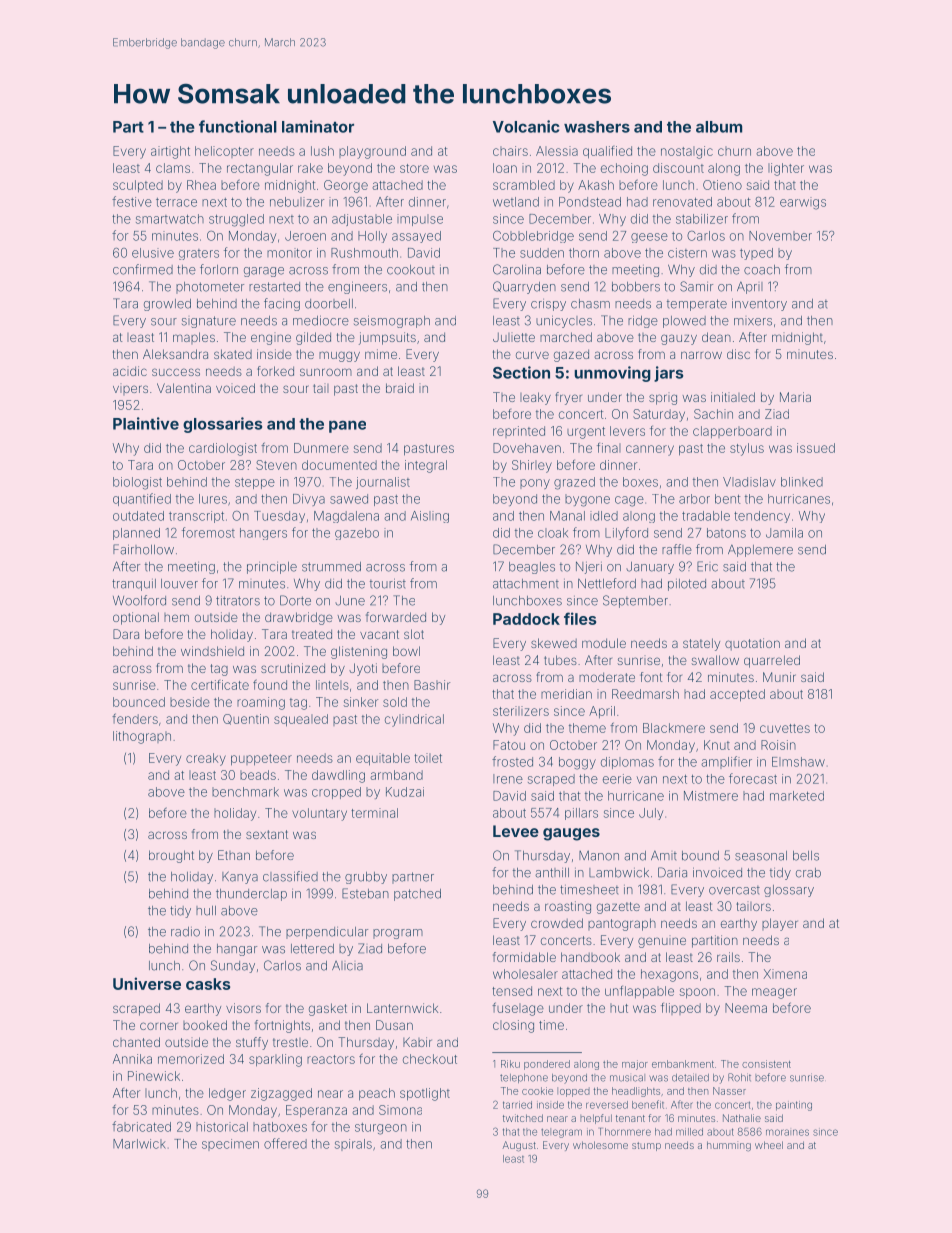  What do you see at coordinates (381, 1129) in the image?
I see `sturgeon` at bounding box center [381, 1129].
